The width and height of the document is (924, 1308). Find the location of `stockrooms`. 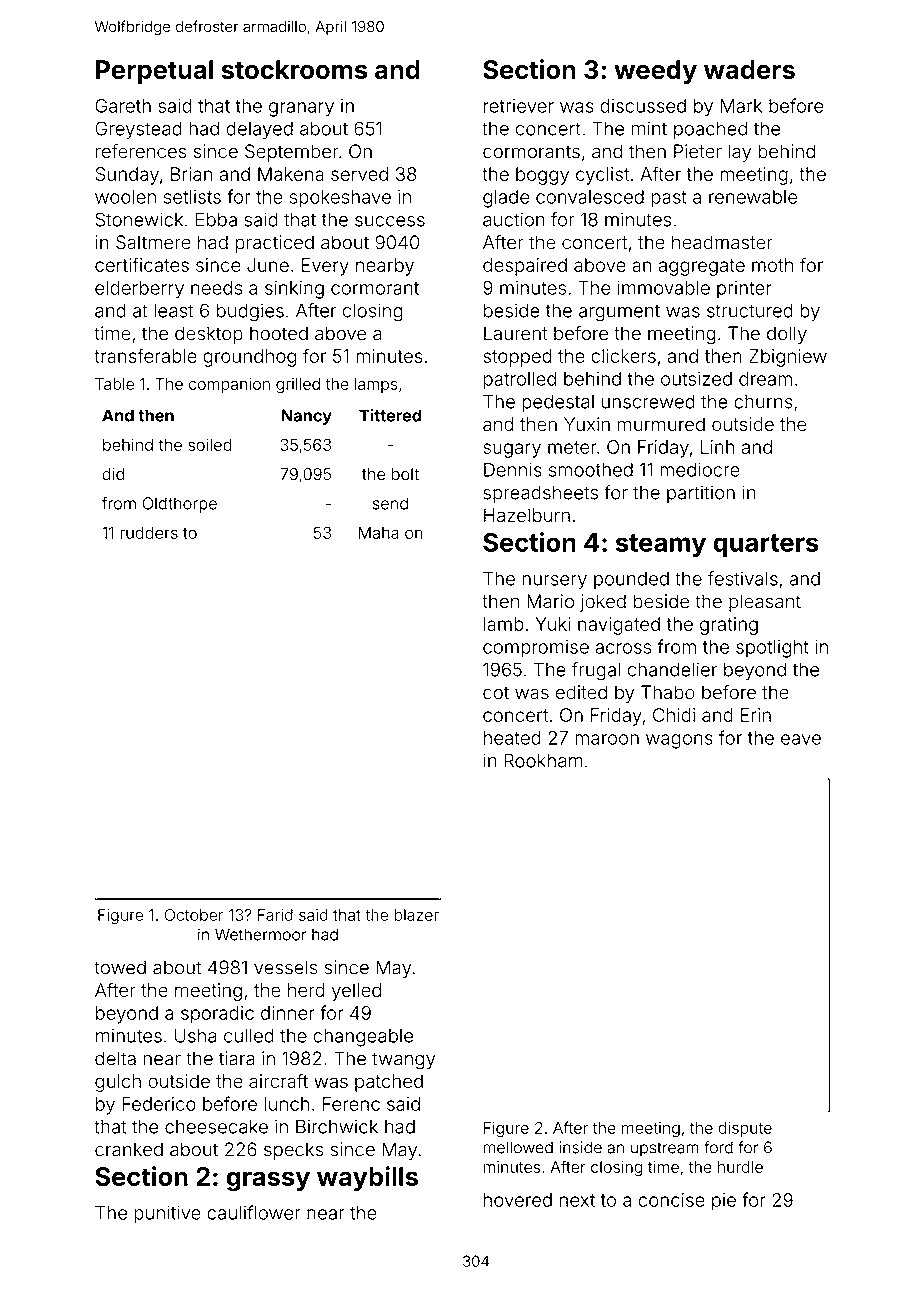

stockrooms is located at coordinates (295, 69).
